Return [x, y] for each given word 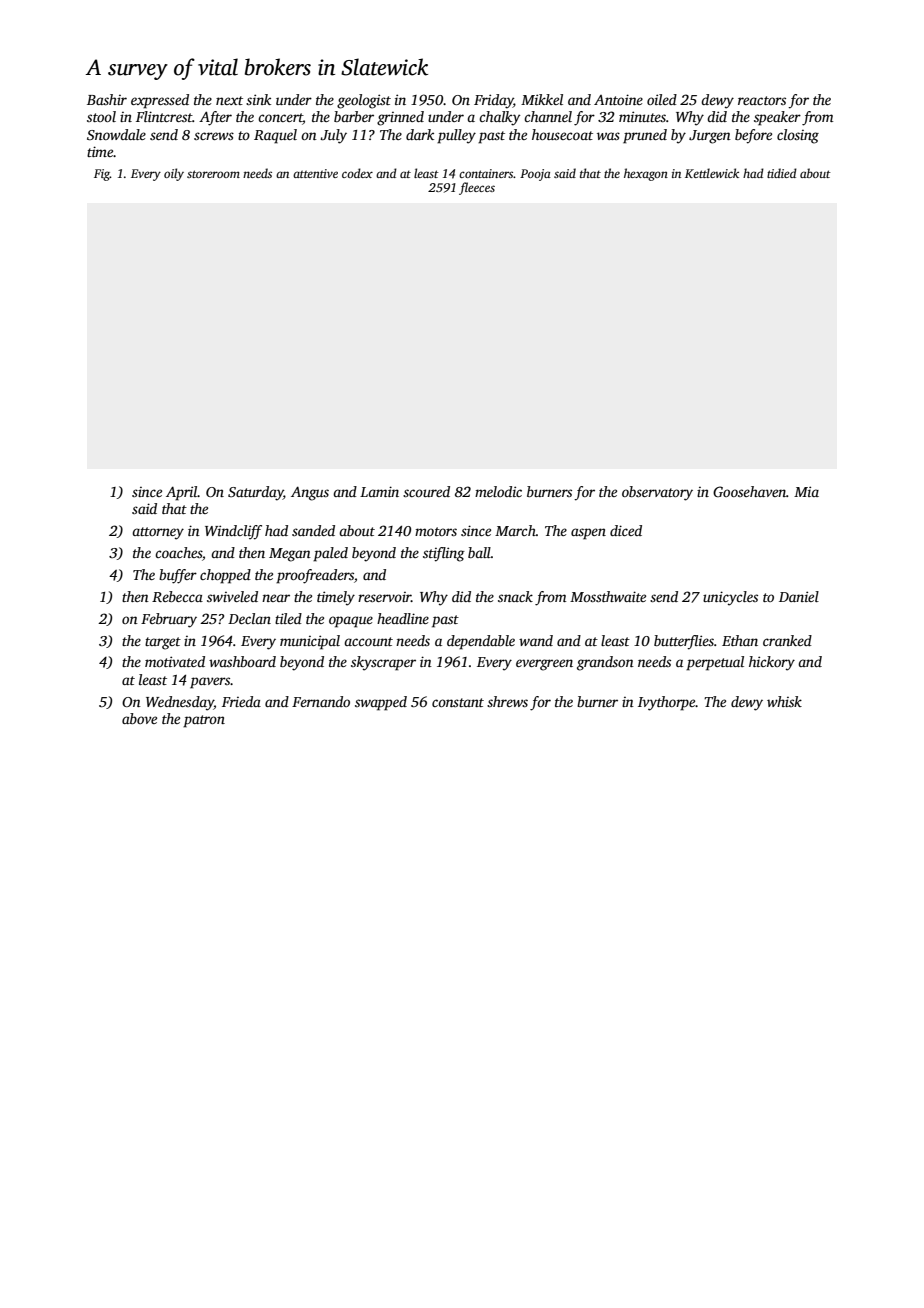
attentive [315, 173]
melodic [498, 491]
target [163, 643]
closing [798, 136]
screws [214, 136]
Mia [806, 491]
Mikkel [542, 99]
